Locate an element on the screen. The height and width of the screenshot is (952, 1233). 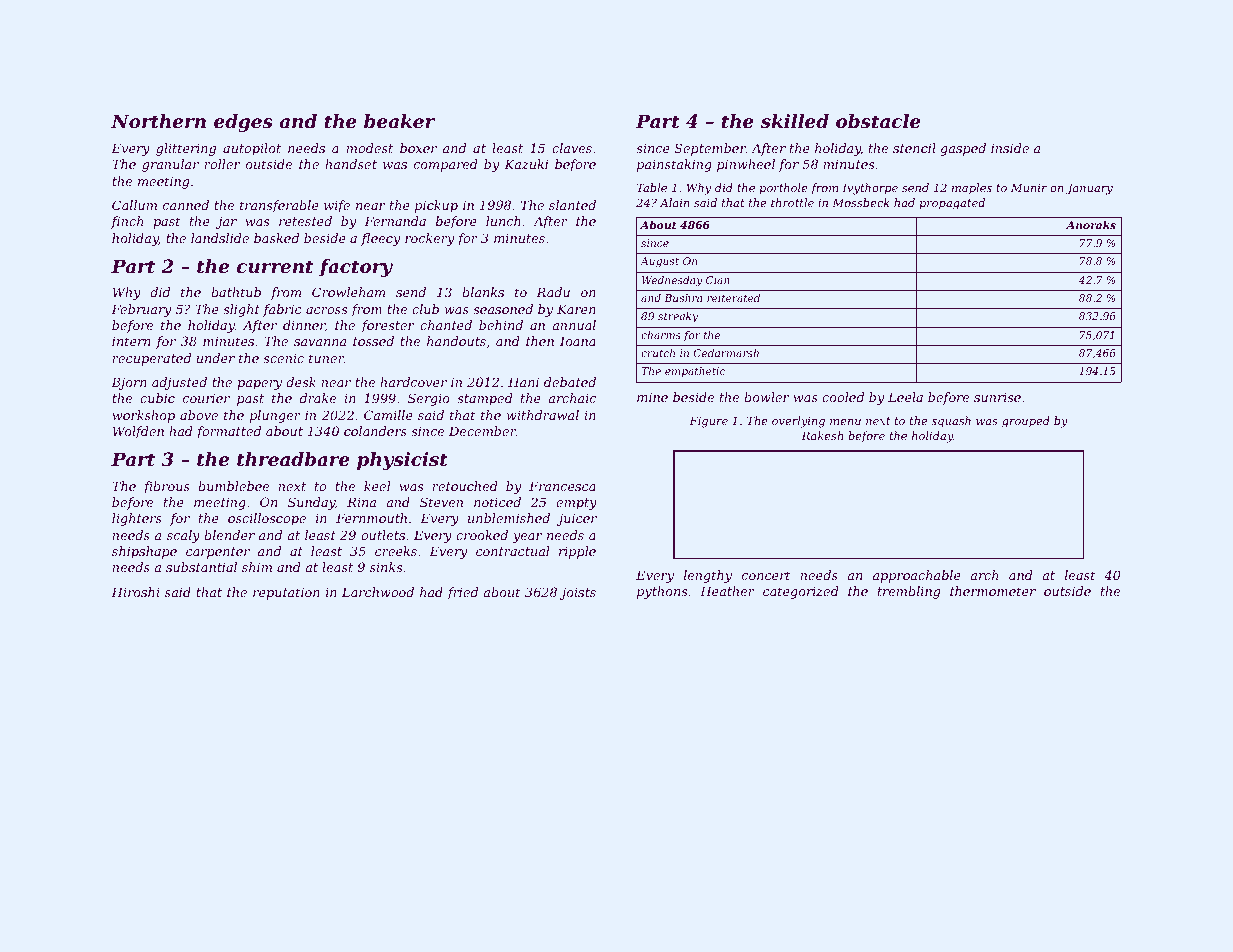
squash is located at coordinates (951, 422).
